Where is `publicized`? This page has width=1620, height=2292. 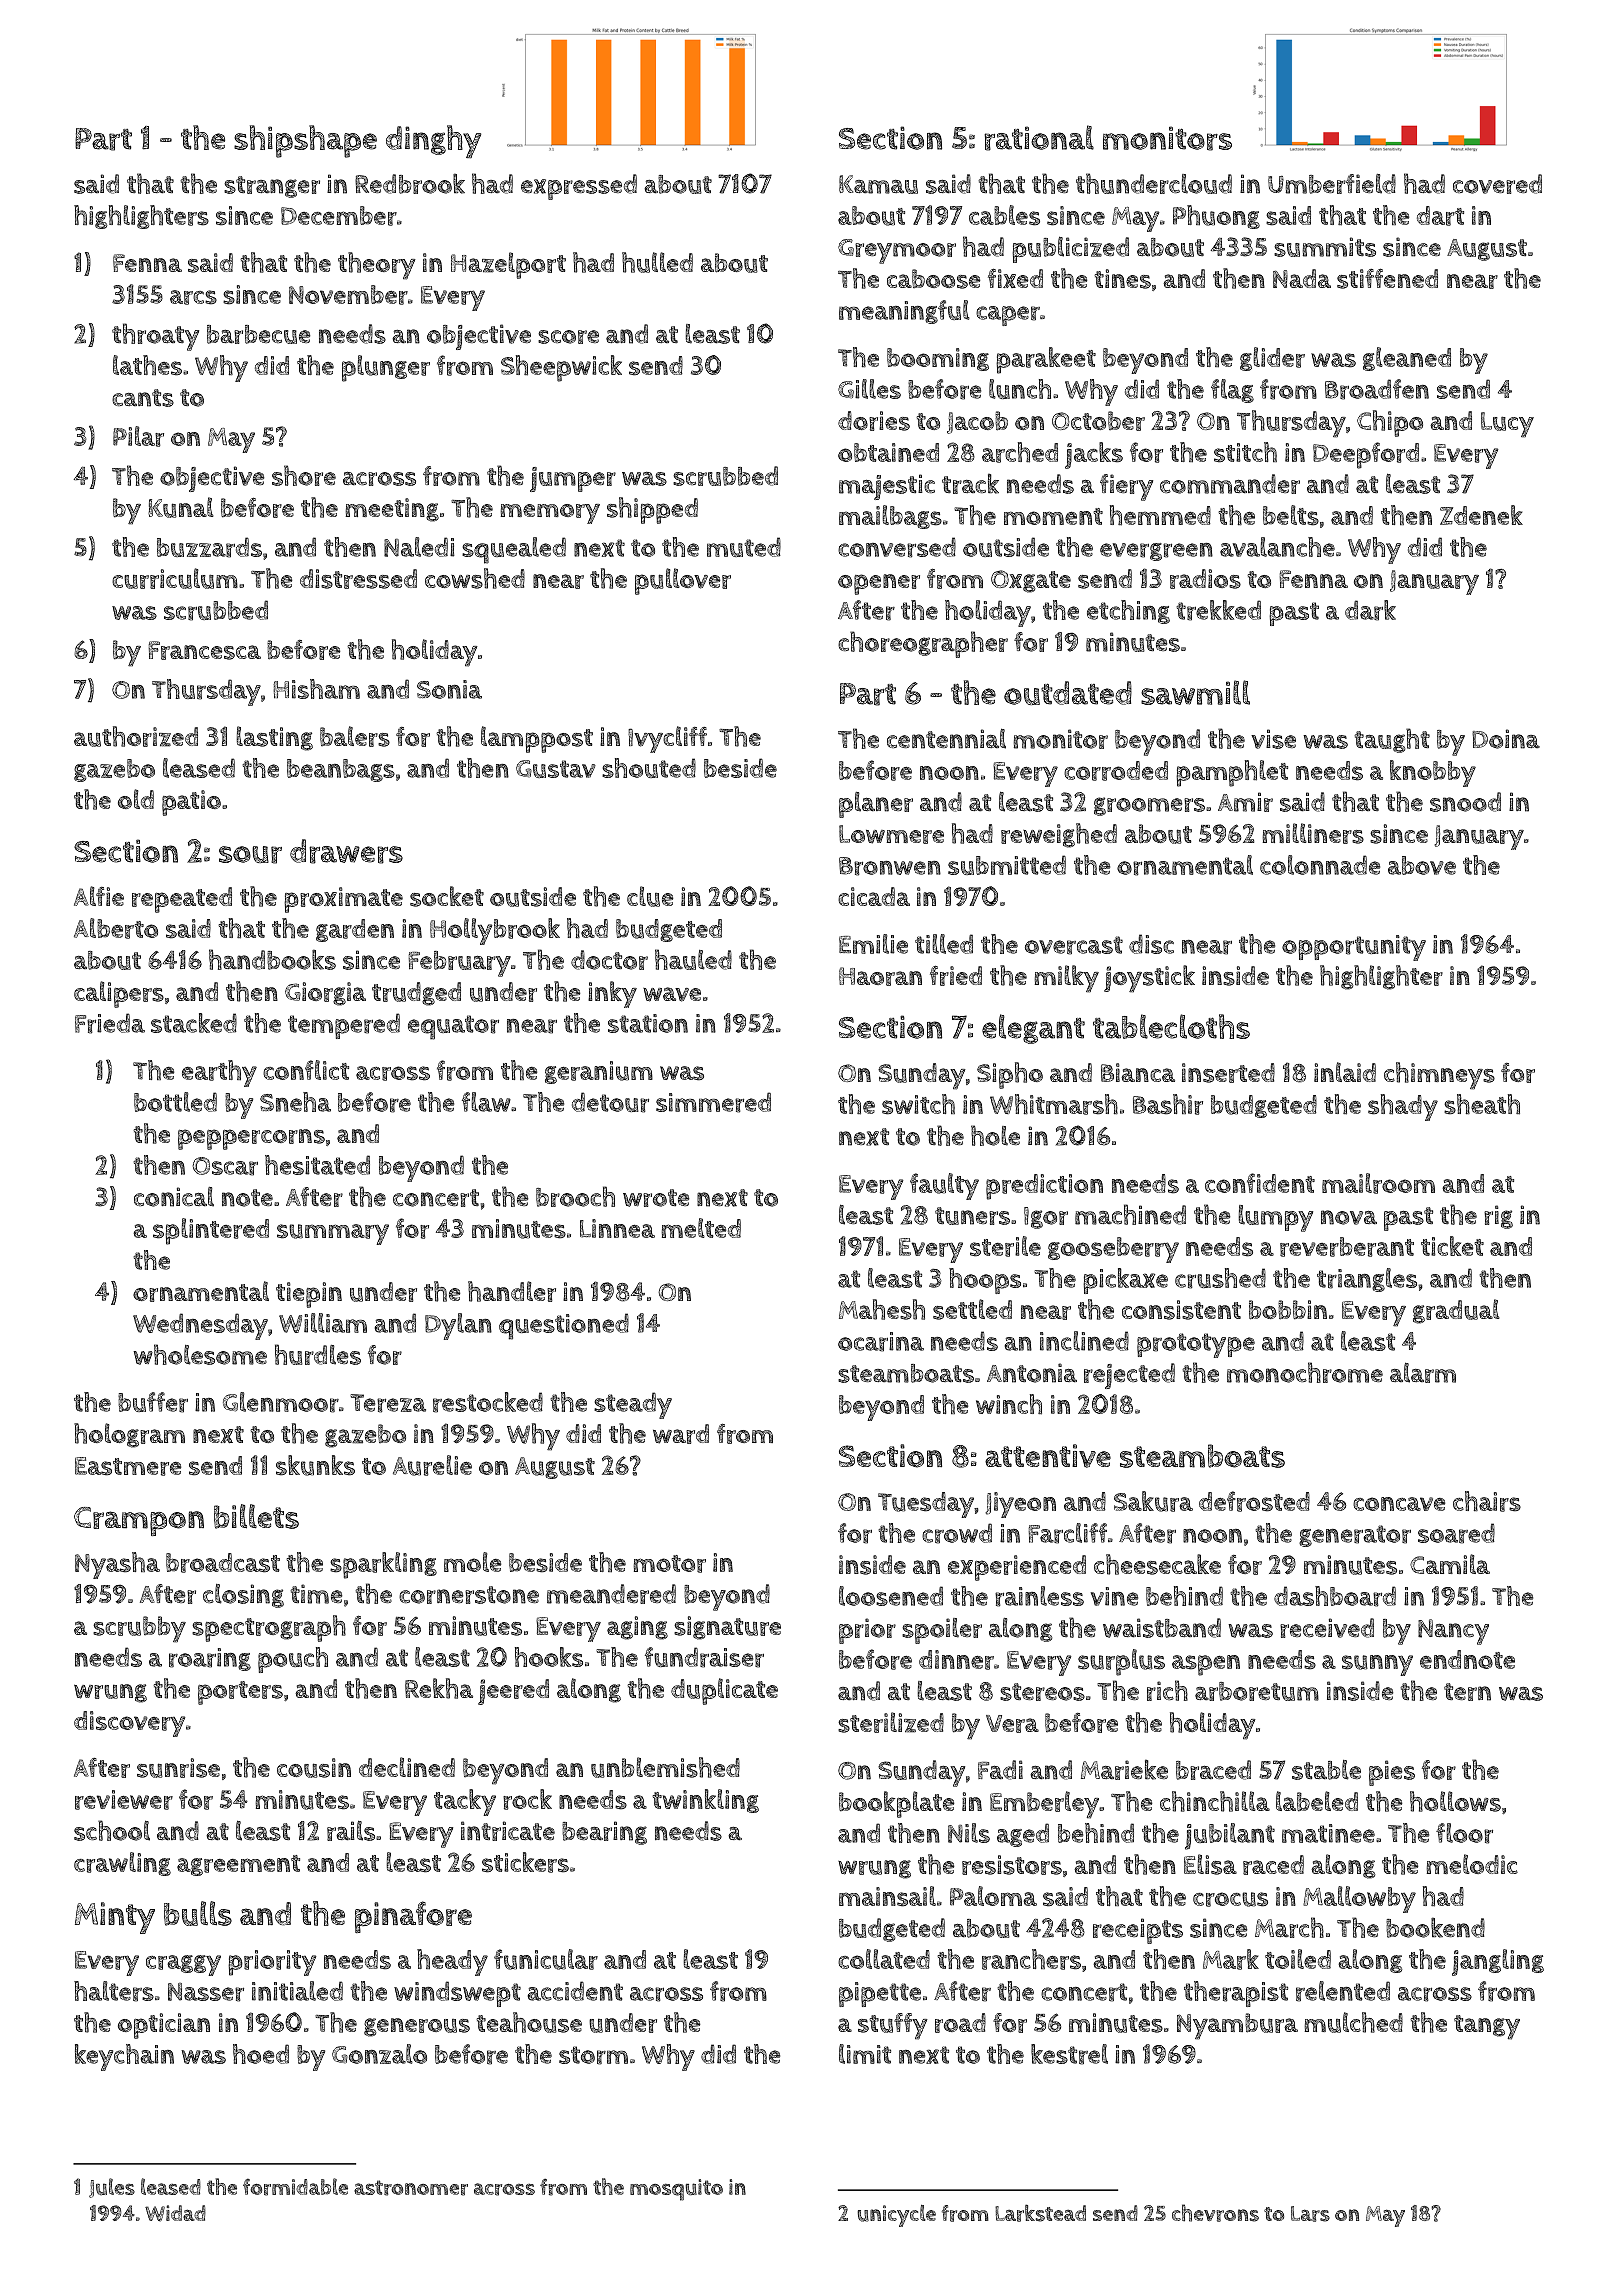 publicized is located at coordinates (1070, 250).
